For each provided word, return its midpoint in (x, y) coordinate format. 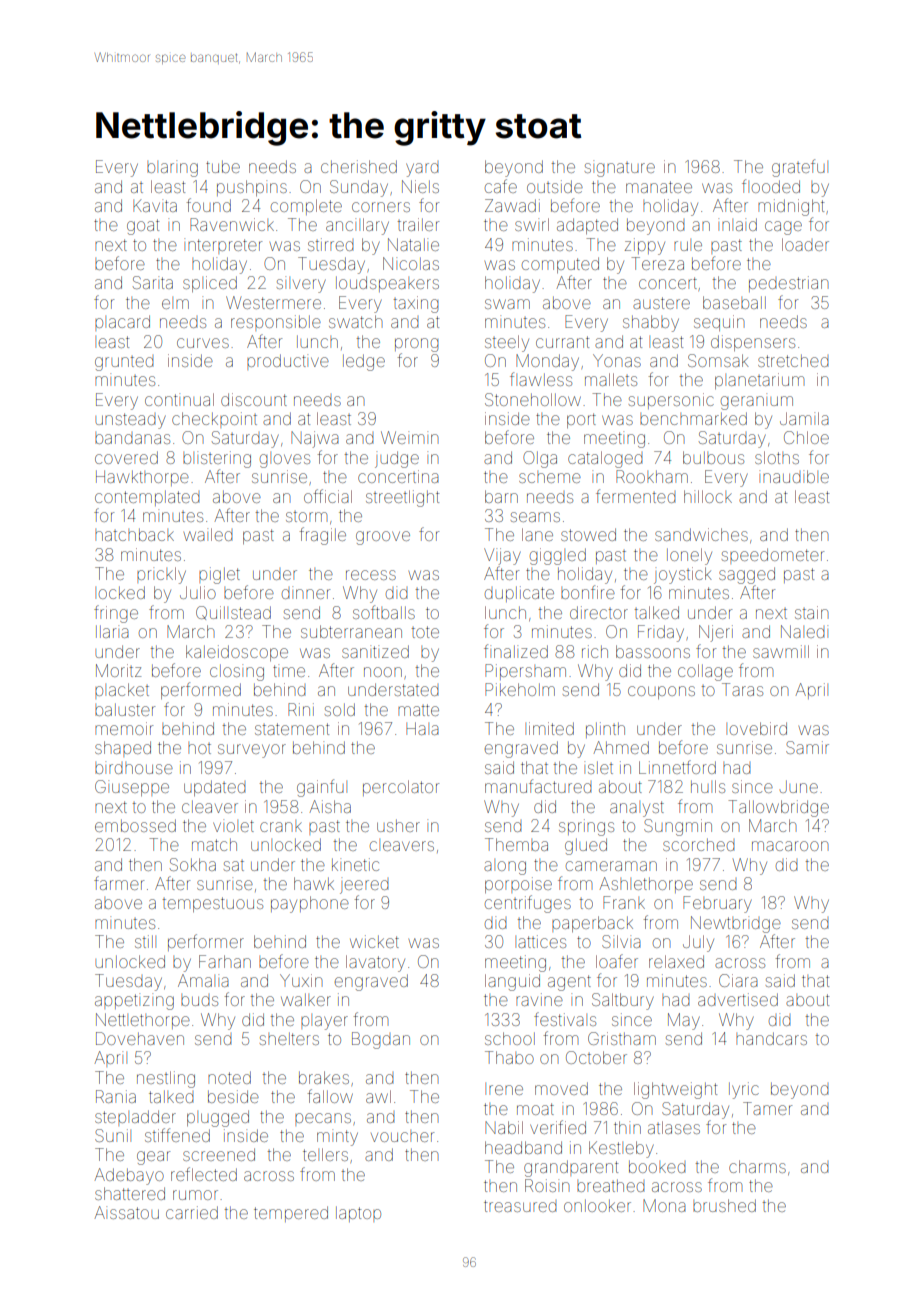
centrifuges (528, 904)
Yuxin (301, 980)
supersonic (671, 401)
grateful (800, 168)
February (717, 904)
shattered (130, 1193)
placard (122, 323)
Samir (807, 747)
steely (507, 343)
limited (549, 728)
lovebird (756, 728)
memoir (124, 728)
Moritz (118, 670)
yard (422, 170)
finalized (516, 651)
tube (223, 166)
